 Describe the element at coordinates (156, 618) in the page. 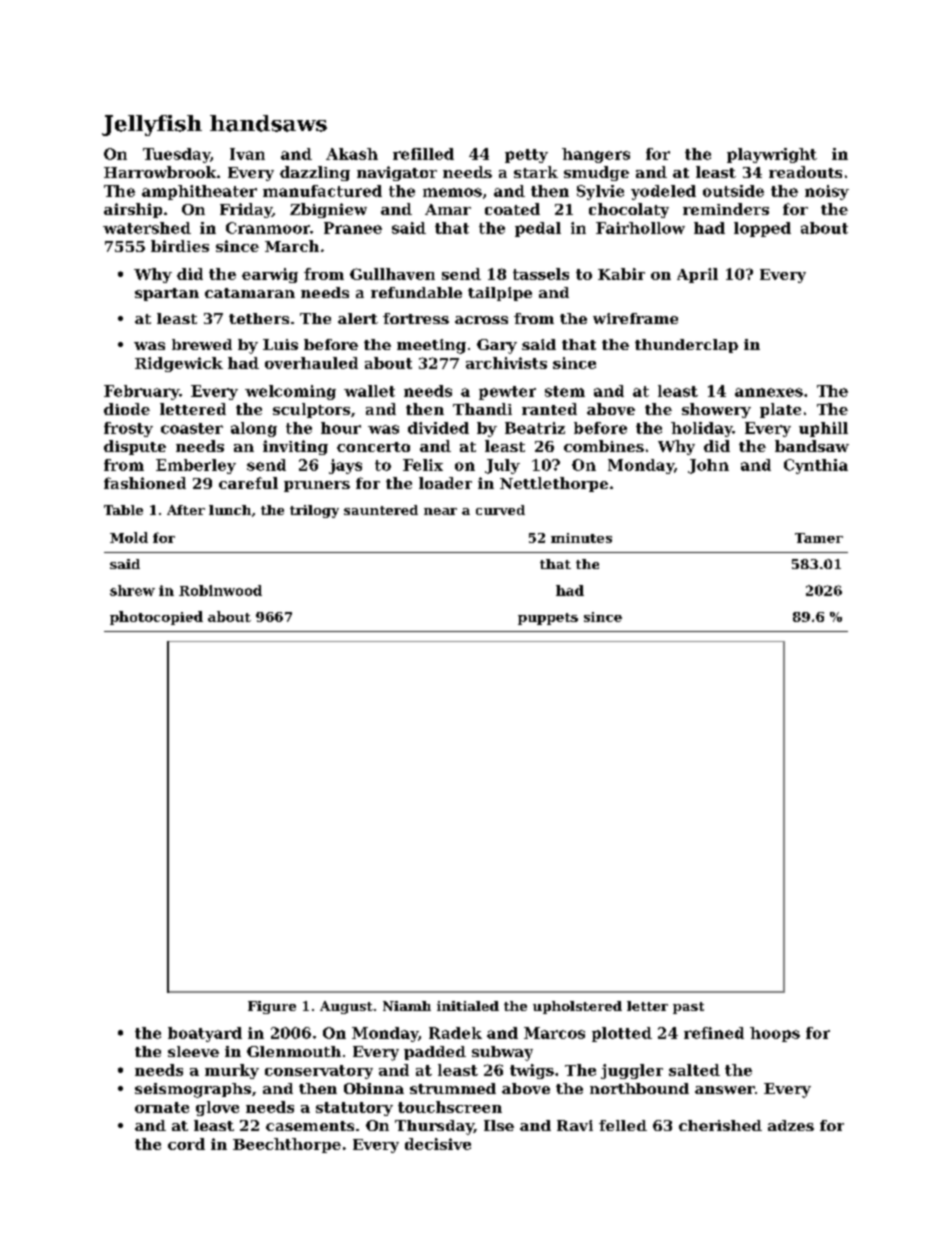

I see `photocopied` at that location.
